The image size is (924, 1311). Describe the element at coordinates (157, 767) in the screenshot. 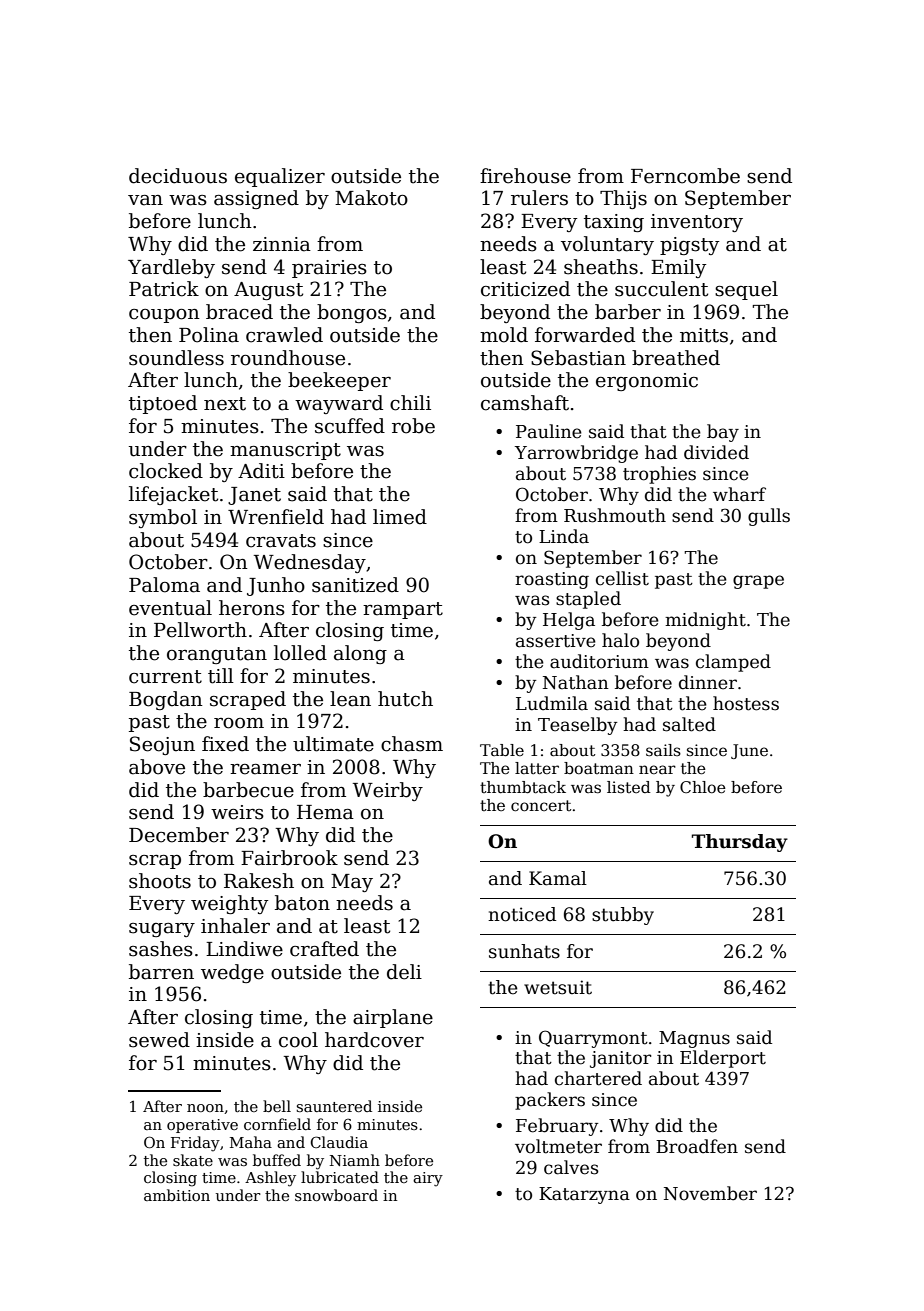

I see `above` at that location.
